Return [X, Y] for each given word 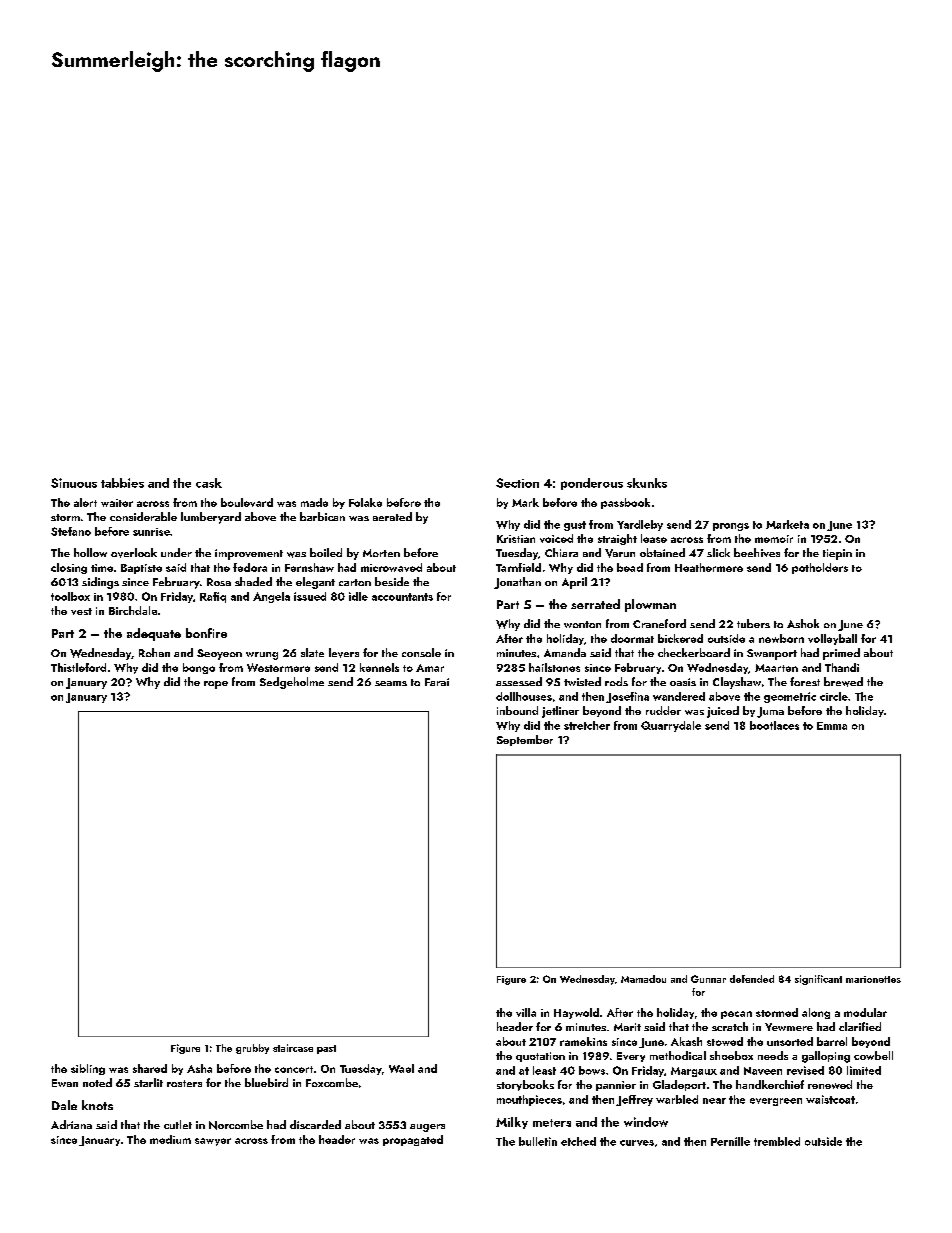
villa [526, 1012]
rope [216, 685]
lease [654, 538]
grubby [252, 1049]
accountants [402, 597]
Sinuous [74, 483]
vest [81, 611]
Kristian [516, 539]
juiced [723, 712]
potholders [820, 568]
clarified [860, 1026]
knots [97, 1105]
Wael [401, 1068]
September [525, 740]
